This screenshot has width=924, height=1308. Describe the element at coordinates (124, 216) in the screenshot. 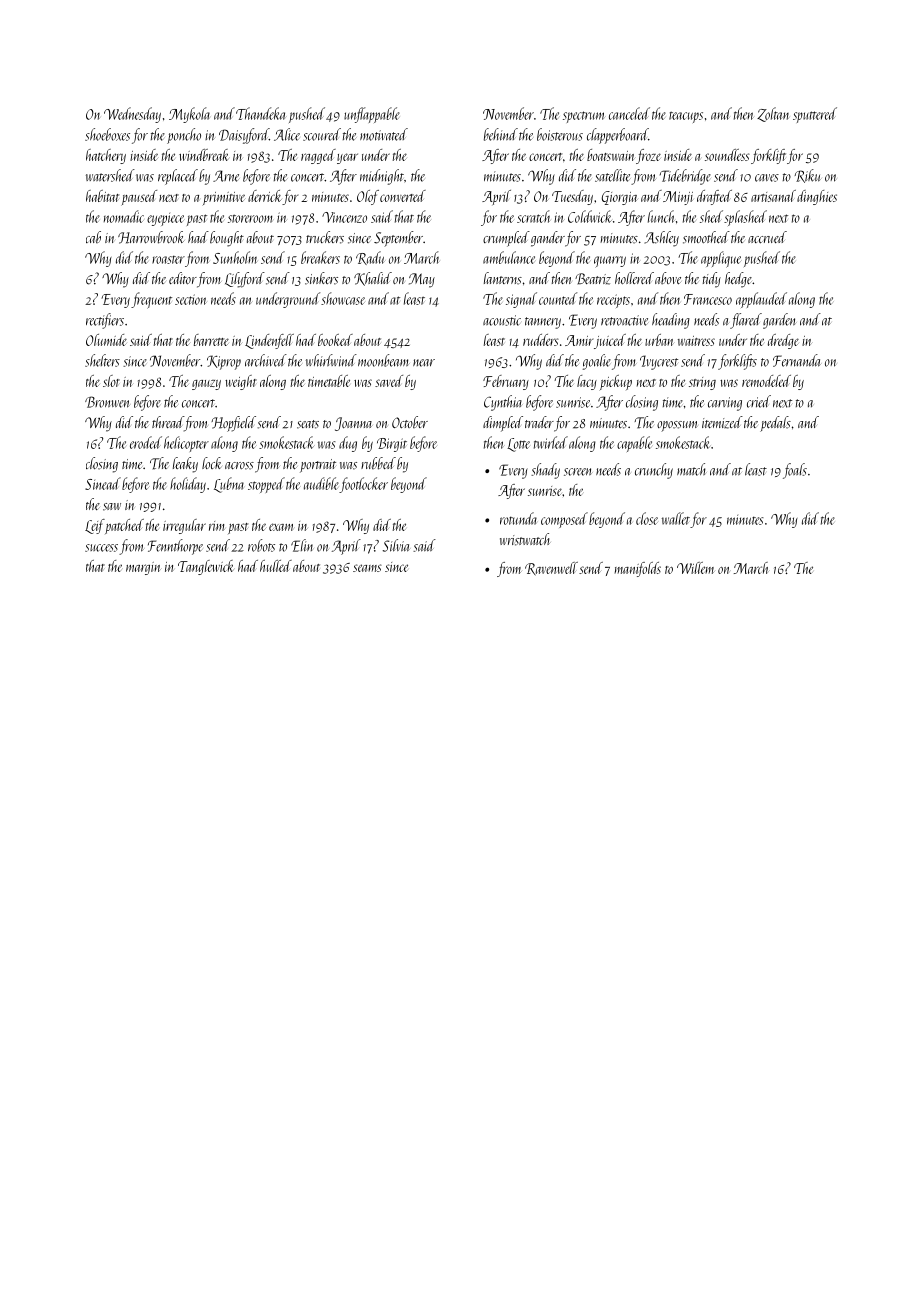

I see `nomadic` at that location.
